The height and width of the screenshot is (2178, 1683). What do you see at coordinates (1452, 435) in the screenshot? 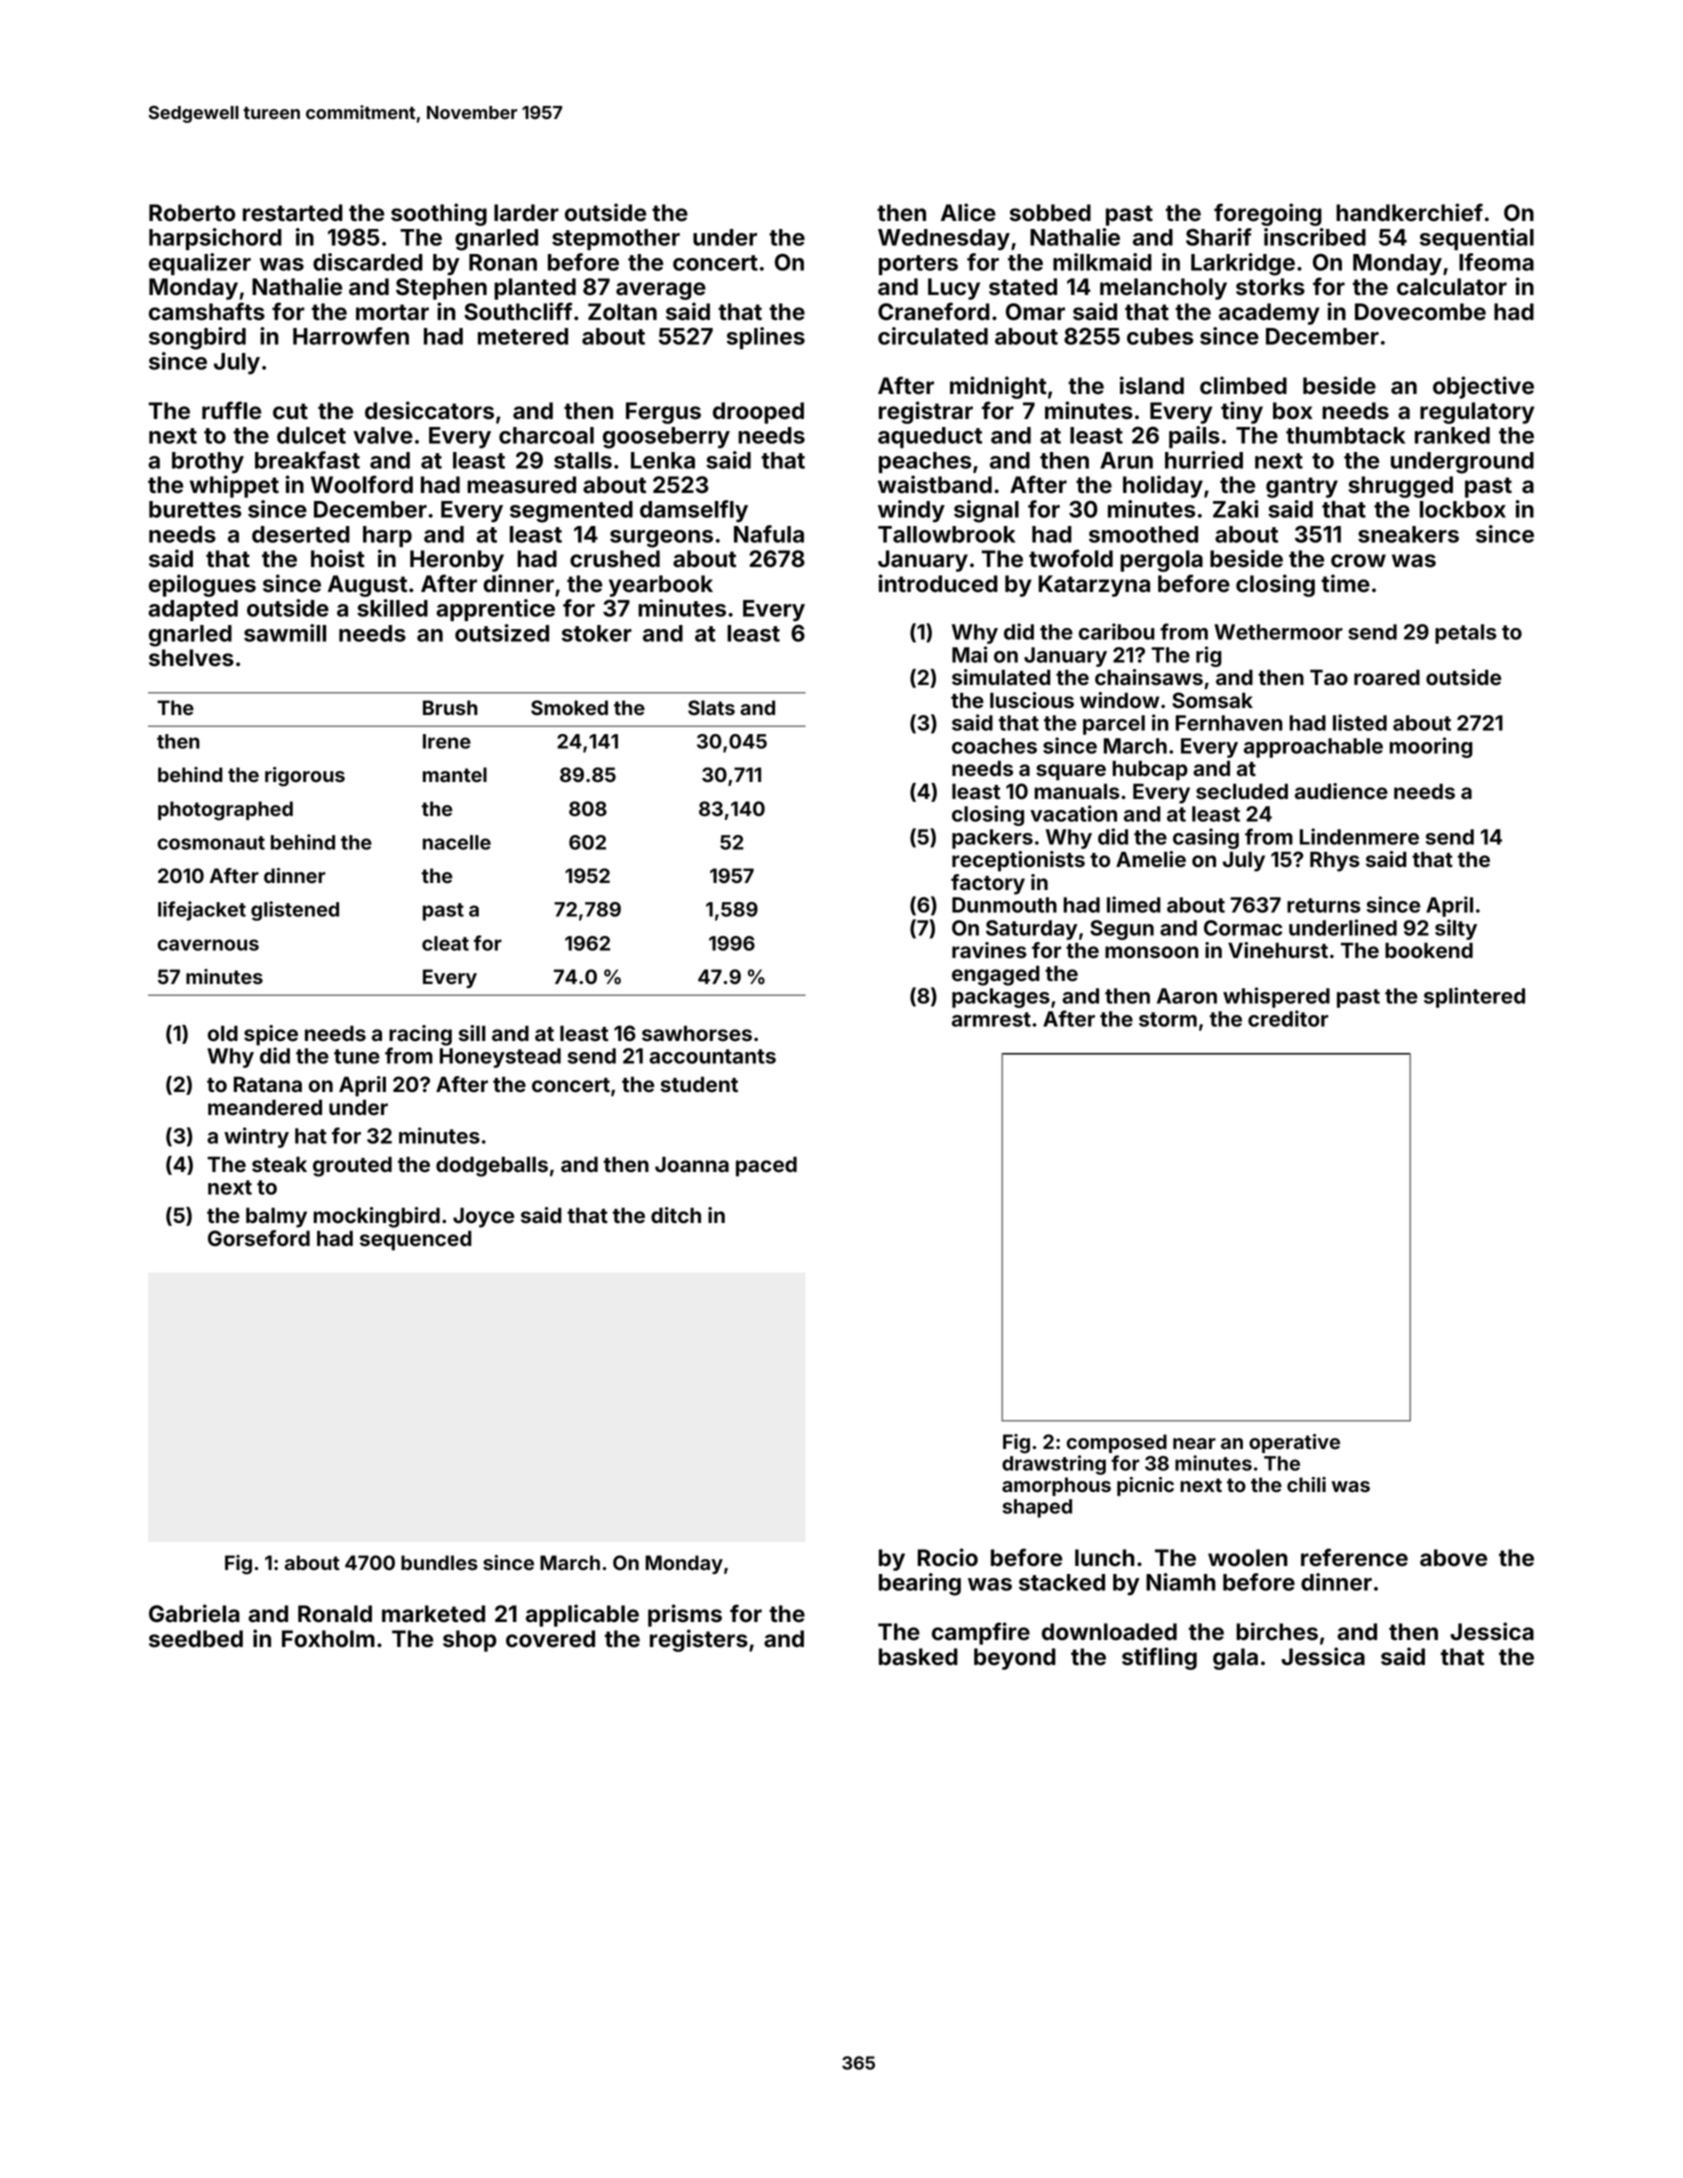
I see `ranked` at bounding box center [1452, 435].
